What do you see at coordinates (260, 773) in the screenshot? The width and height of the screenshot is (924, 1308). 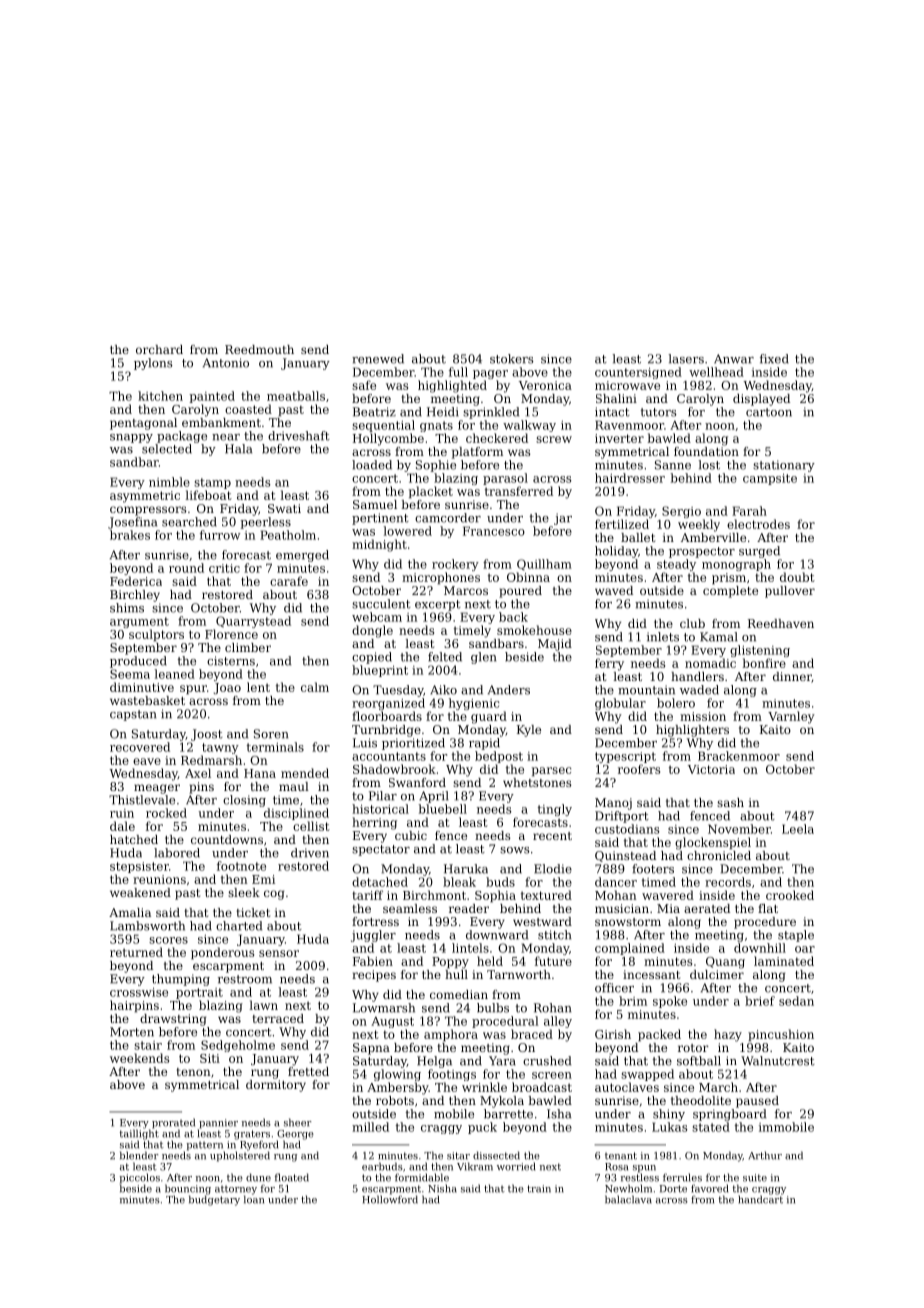 I see `Hana` at bounding box center [260, 773].
